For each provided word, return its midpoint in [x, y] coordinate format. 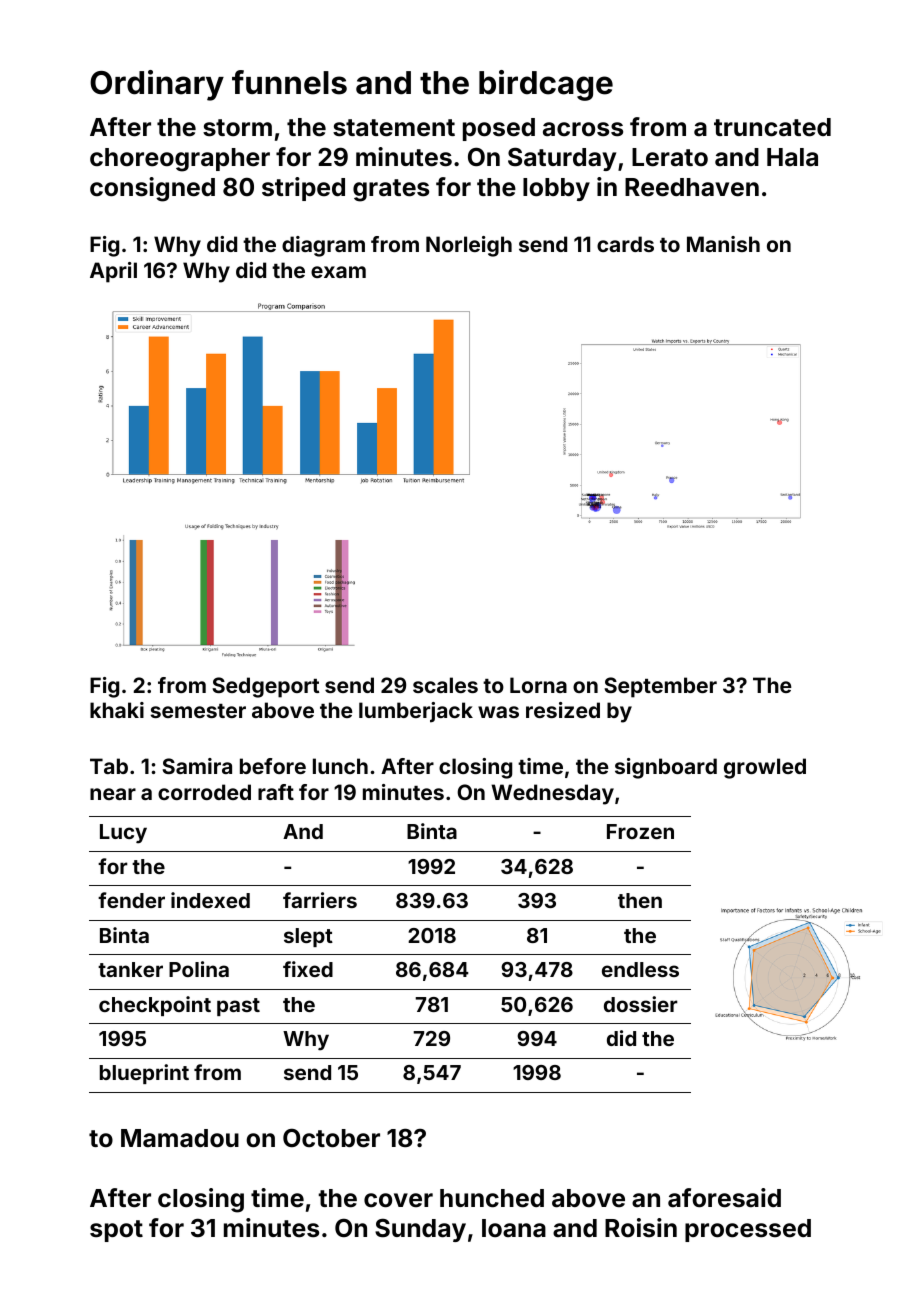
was [498, 712]
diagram [323, 246]
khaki [117, 710]
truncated [772, 127]
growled [765, 768]
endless [640, 969]
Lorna [538, 685]
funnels [289, 82]
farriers [320, 900]
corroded [204, 792]
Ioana [514, 1228]
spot [116, 1231]
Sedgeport [265, 687]
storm [237, 128]
